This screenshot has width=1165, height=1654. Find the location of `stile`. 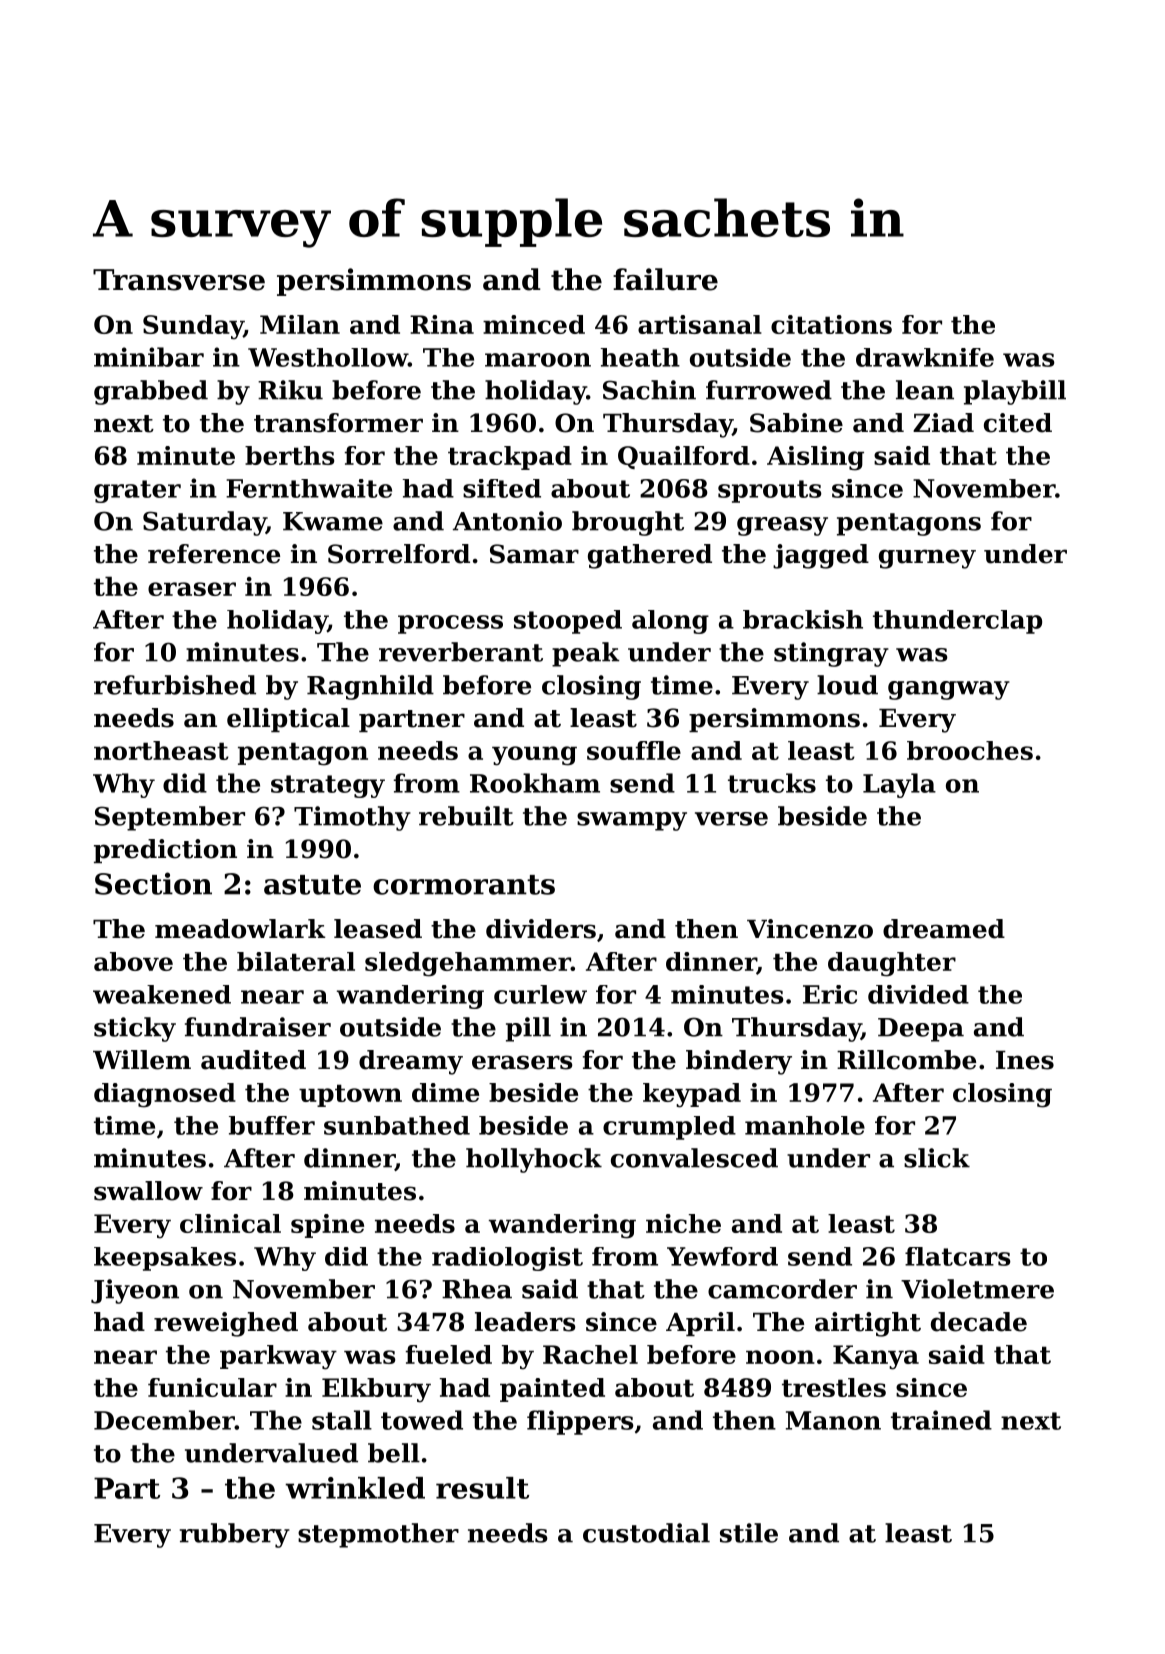

stile is located at coordinates (749, 1533).
